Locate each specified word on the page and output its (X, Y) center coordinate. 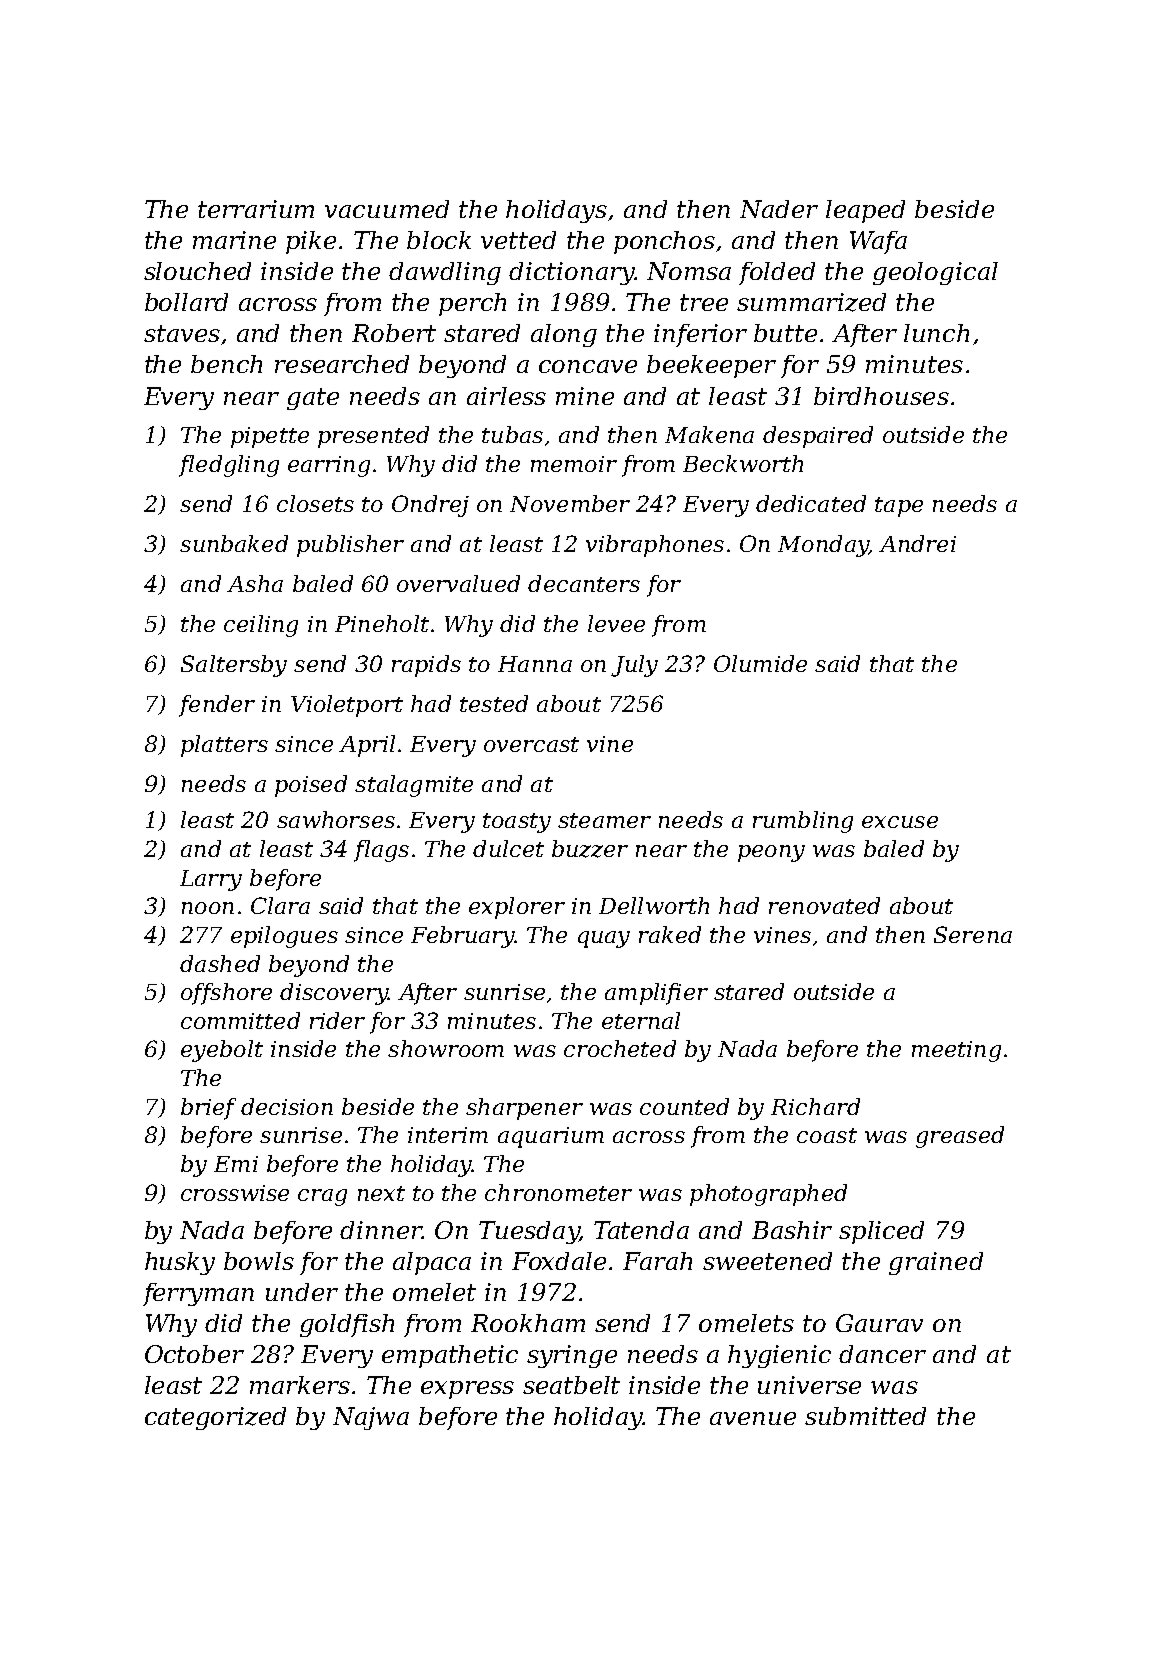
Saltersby (234, 666)
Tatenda (641, 1230)
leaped (865, 211)
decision (287, 1106)
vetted (518, 240)
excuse (900, 822)
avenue (753, 1418)
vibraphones (655, 546)
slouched (197, 271)
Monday (823, 546)
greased (960, 1137)
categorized (215, 1418)
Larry (211, 880)
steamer (604, 820)
